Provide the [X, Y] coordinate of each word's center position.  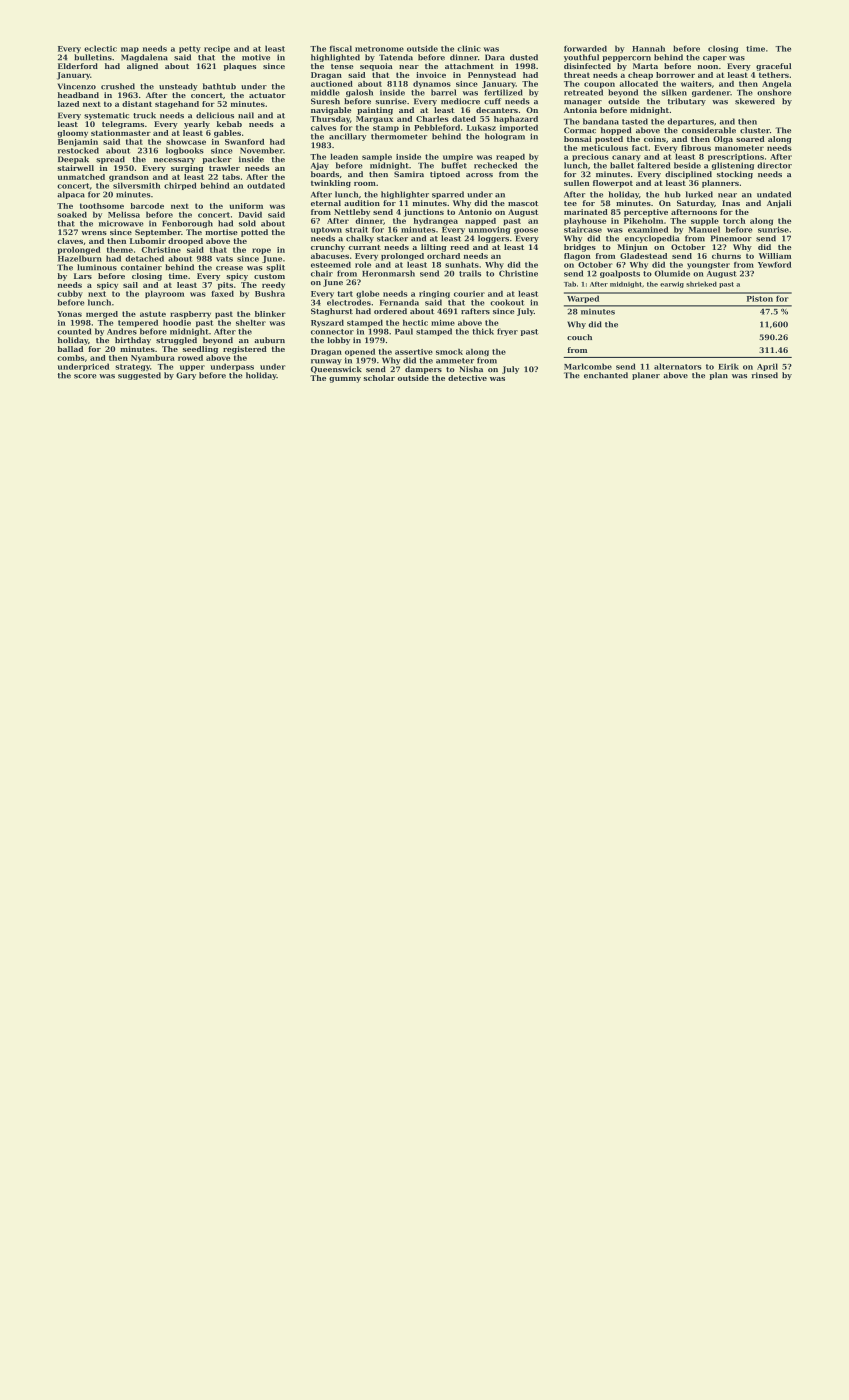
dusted [524, 57]
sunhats [462, 265]
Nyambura [153, 359]
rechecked [495, 165]
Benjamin [78, 143]
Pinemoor [731, 238]
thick [483, 331]
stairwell [75, 168]
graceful [773, 67]
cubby [70, 294]
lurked [699, 194]
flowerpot [613, 184]
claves [70, 241]
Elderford [78, 66]
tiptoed [445, 175]
